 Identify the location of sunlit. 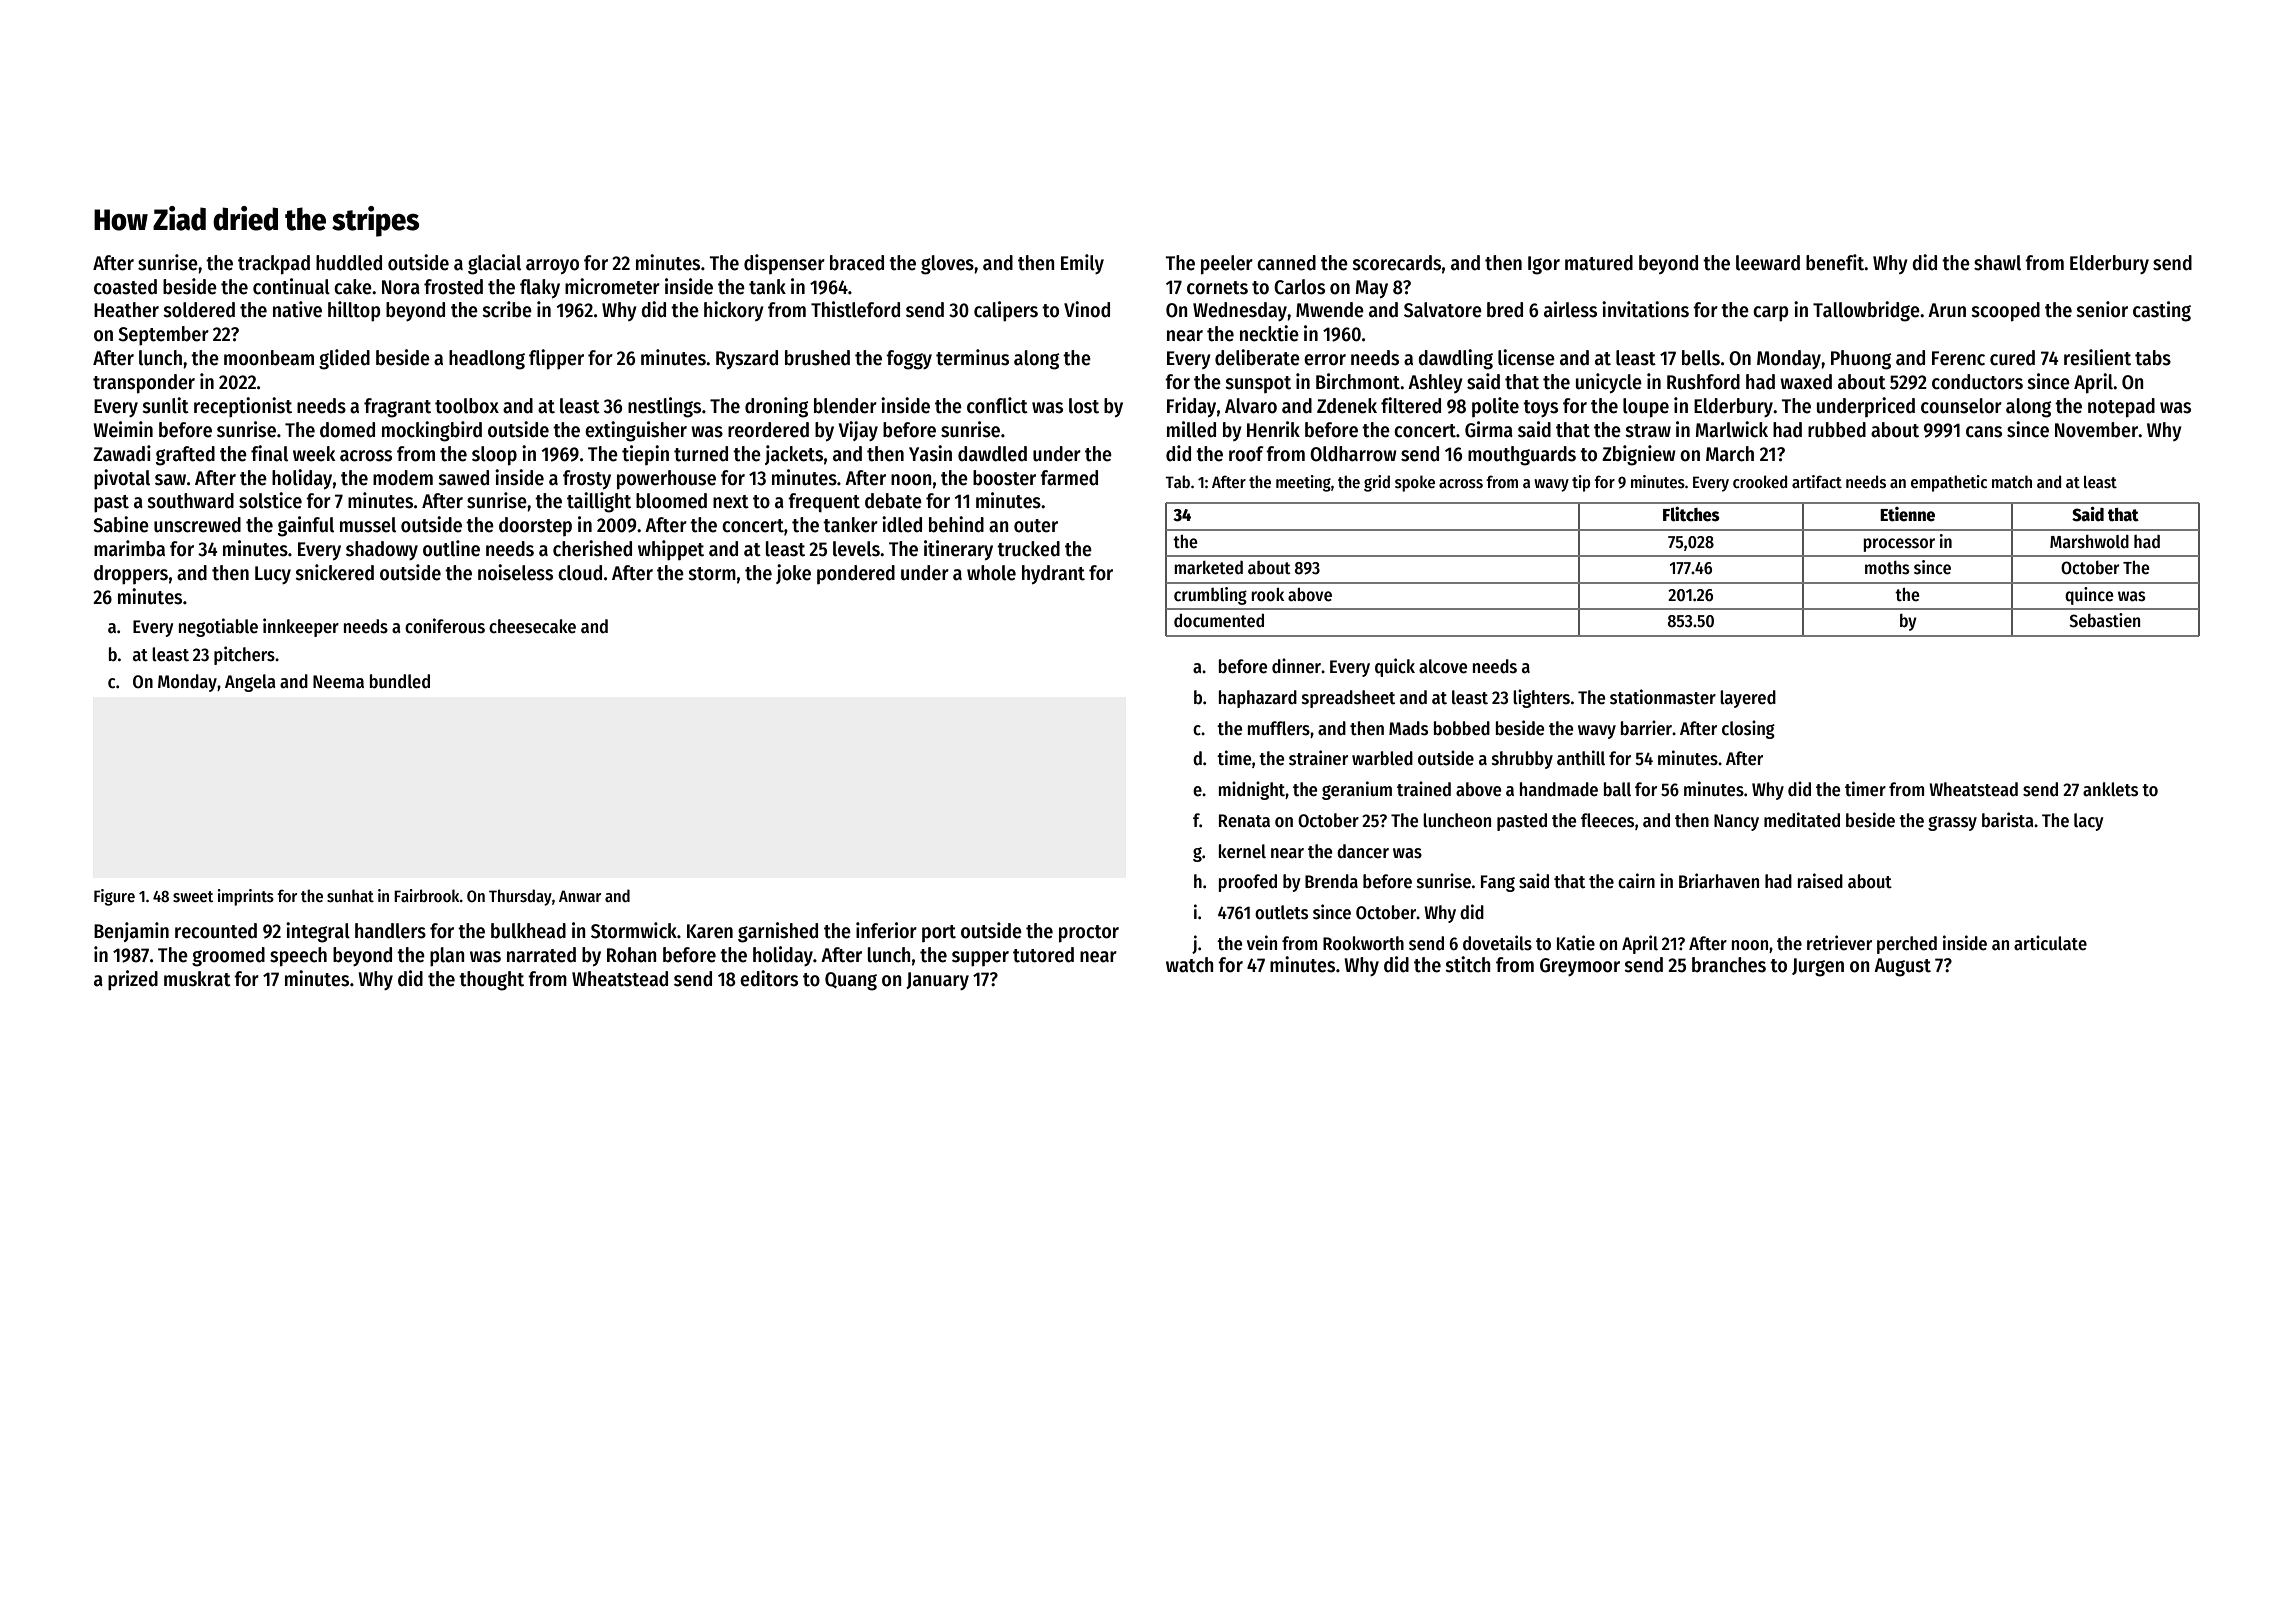
(165, 405).
